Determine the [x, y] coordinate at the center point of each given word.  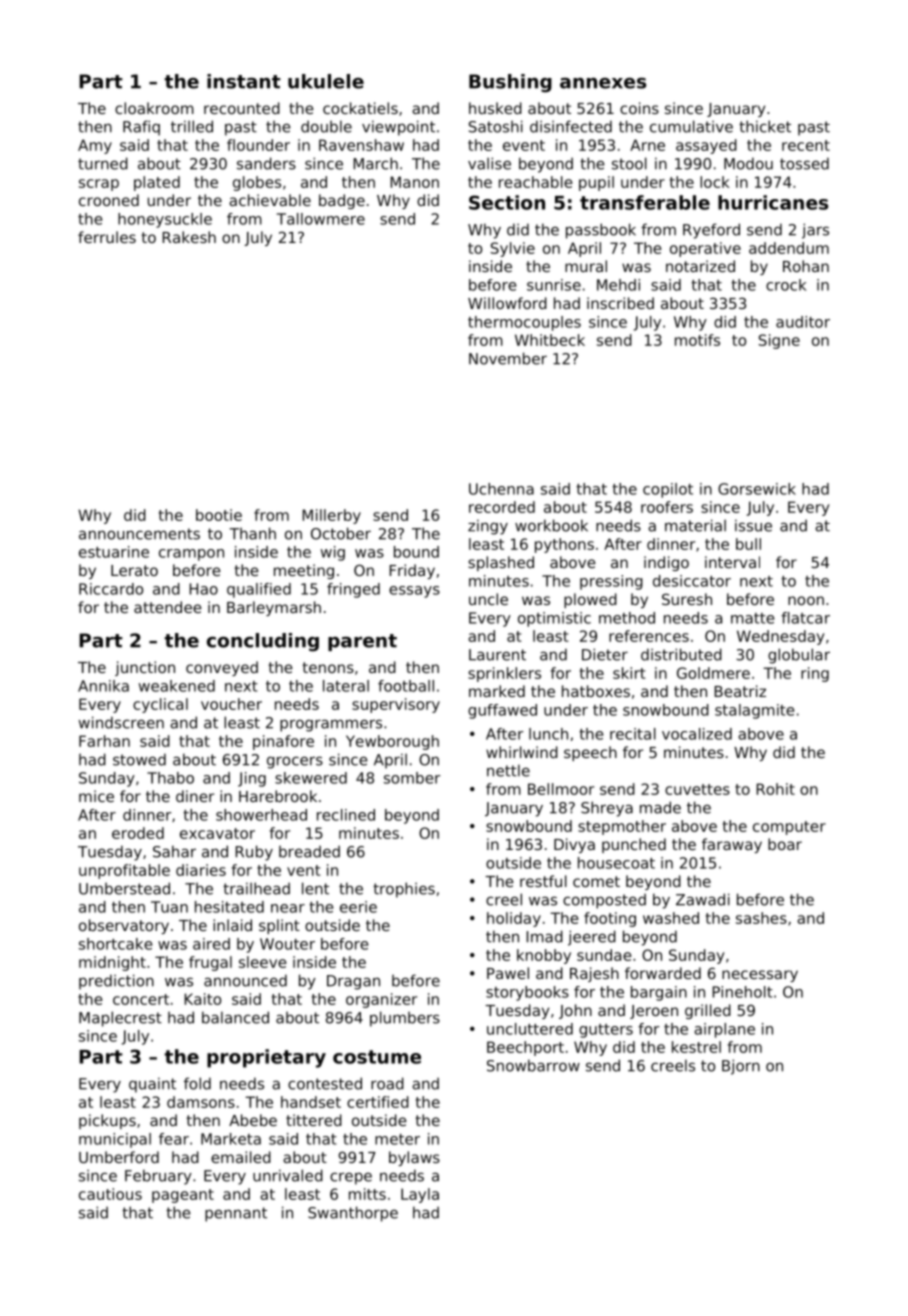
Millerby [331, 516]
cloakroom [154, 108]
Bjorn [741, 1067]
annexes [603, 83]
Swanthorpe [353, 1214]
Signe [779, 341]
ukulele [326, 81]
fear [174, 1139]
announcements [139, 534]
